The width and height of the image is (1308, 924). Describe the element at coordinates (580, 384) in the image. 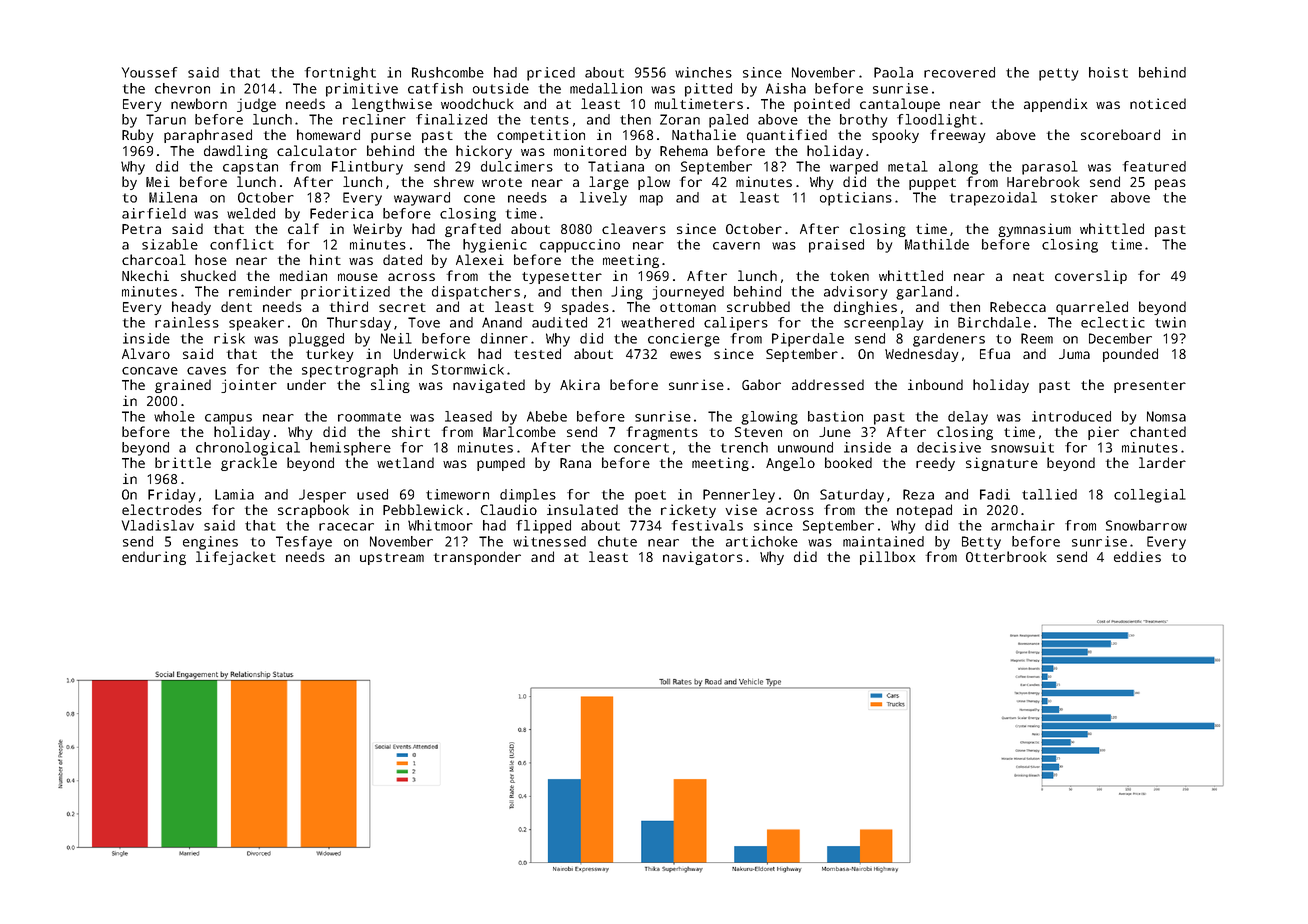

I see `Akira` at that location.
